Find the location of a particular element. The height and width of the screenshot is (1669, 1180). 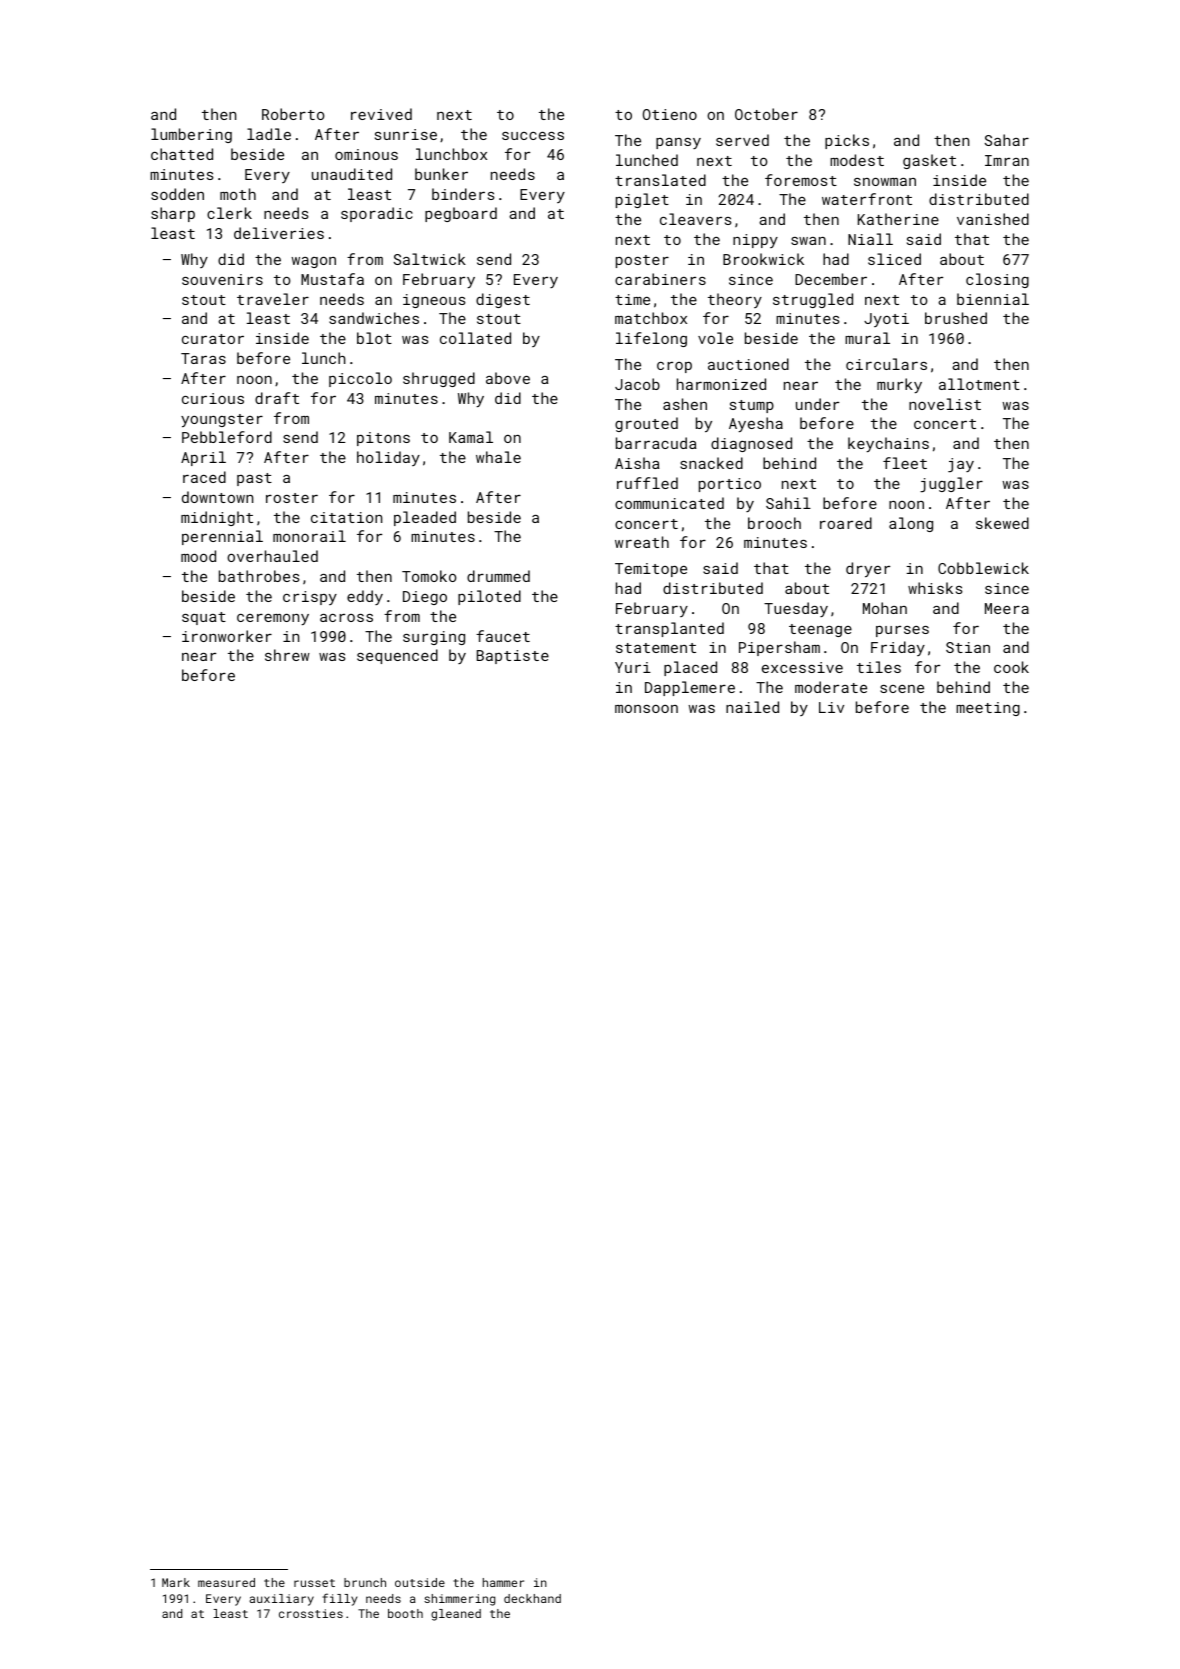

Baptiste is located at coordinates (513, 657).
